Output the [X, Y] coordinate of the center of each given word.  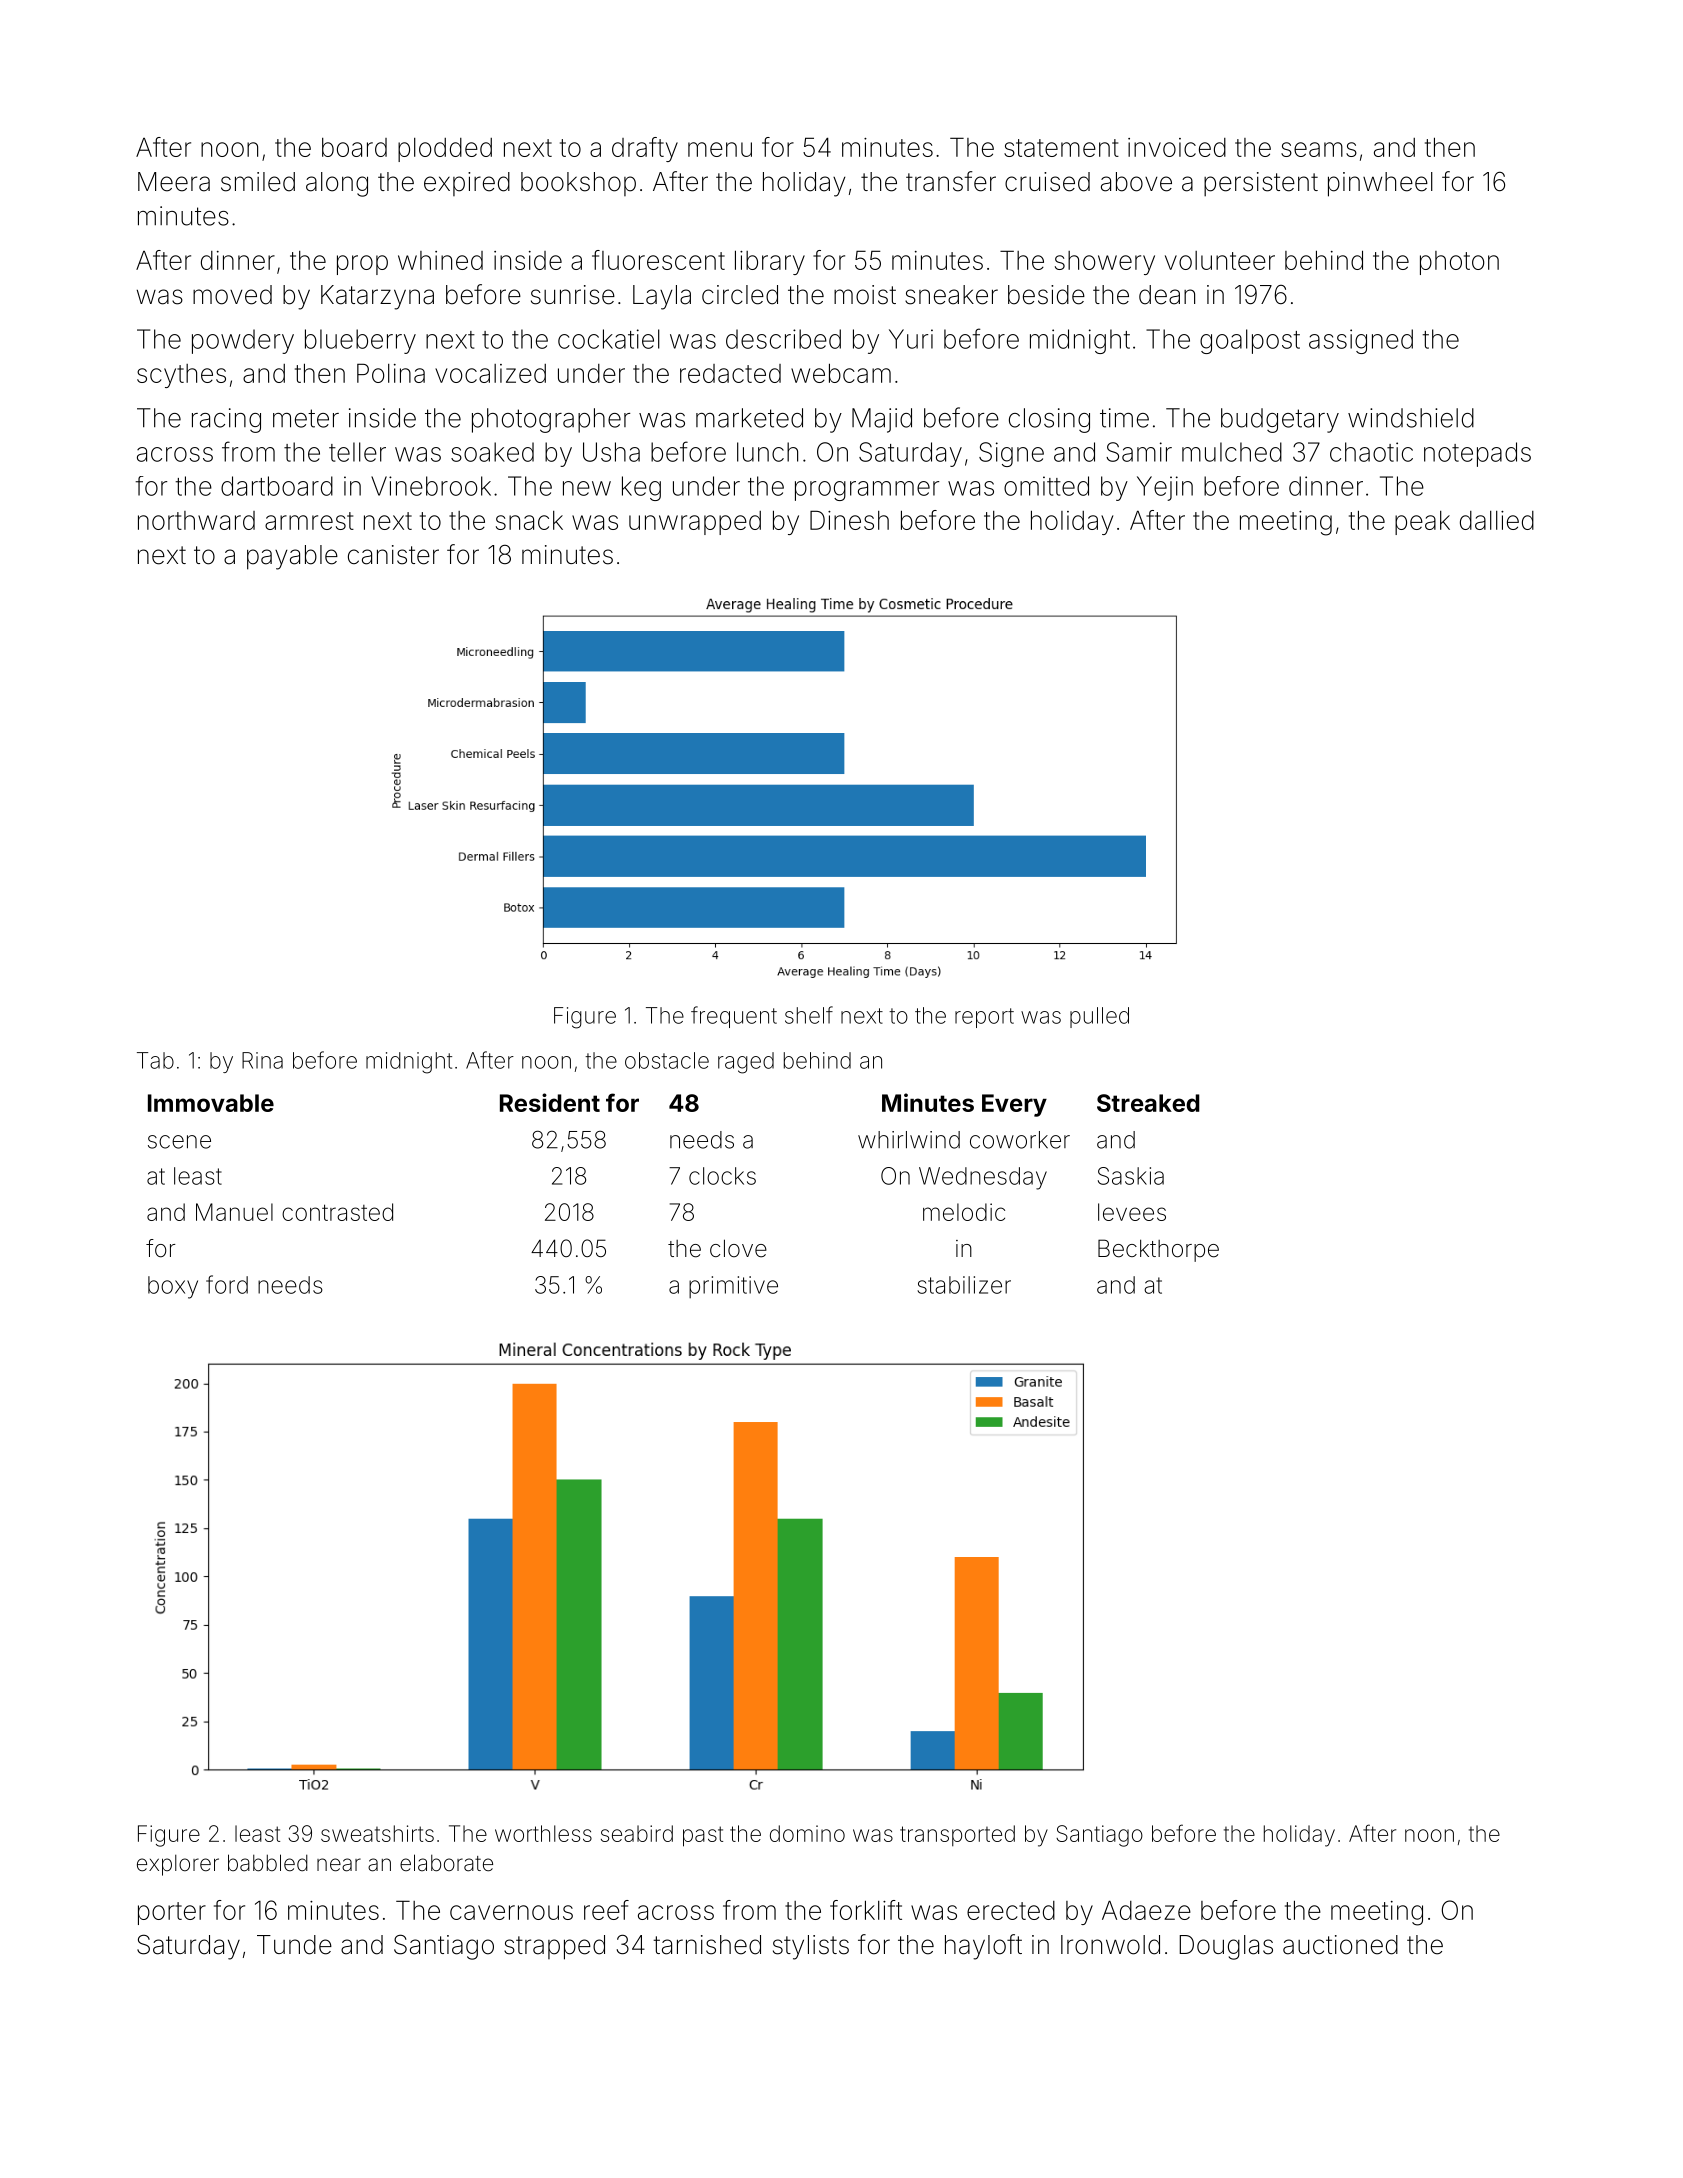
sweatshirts [377, 1833]
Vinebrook [431, 486]
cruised [1047, 182]
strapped [554, 1947]
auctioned [1340, 1945]
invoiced [1177, 147]
